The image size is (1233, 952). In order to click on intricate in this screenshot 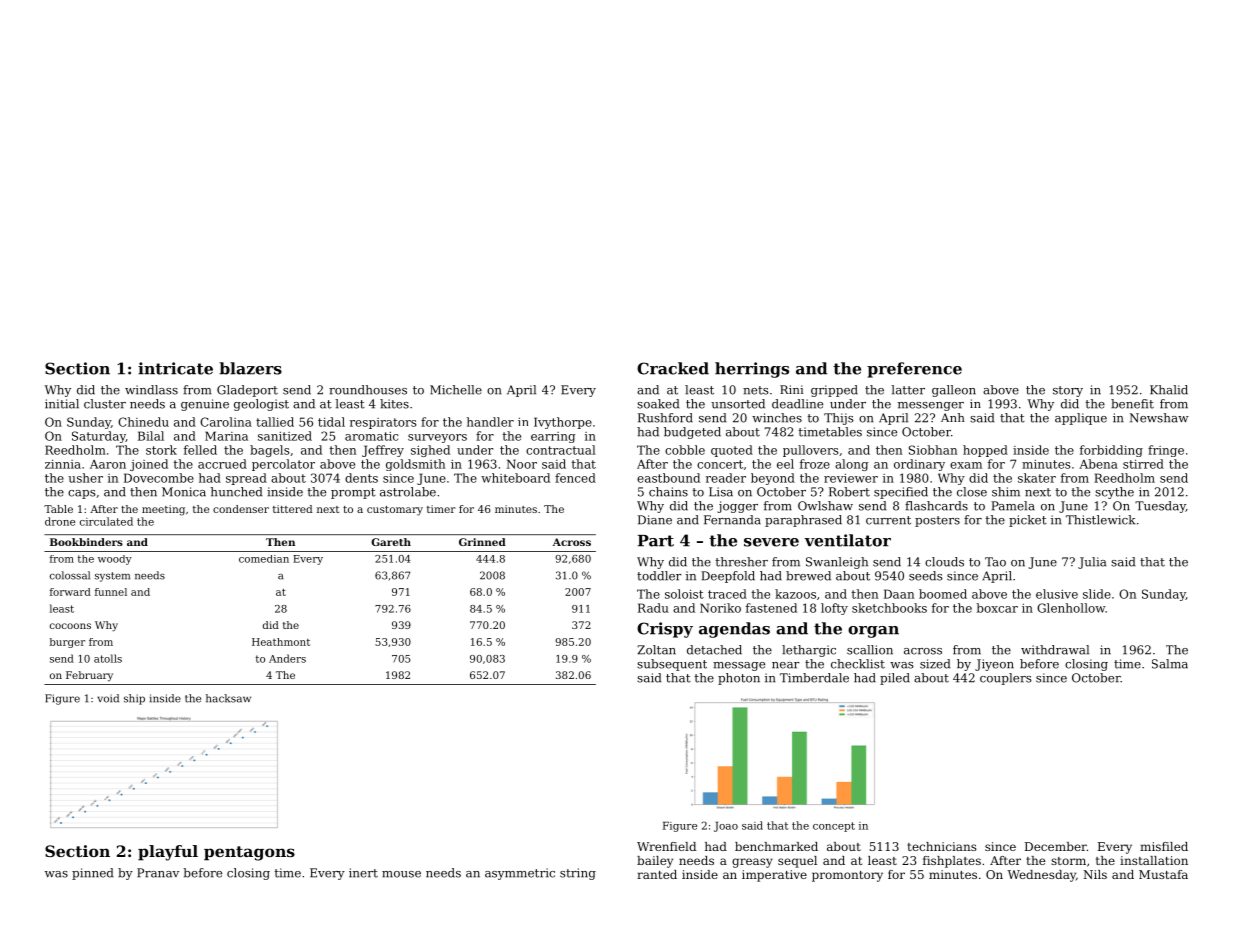, I will do `click(175, 368)`.
